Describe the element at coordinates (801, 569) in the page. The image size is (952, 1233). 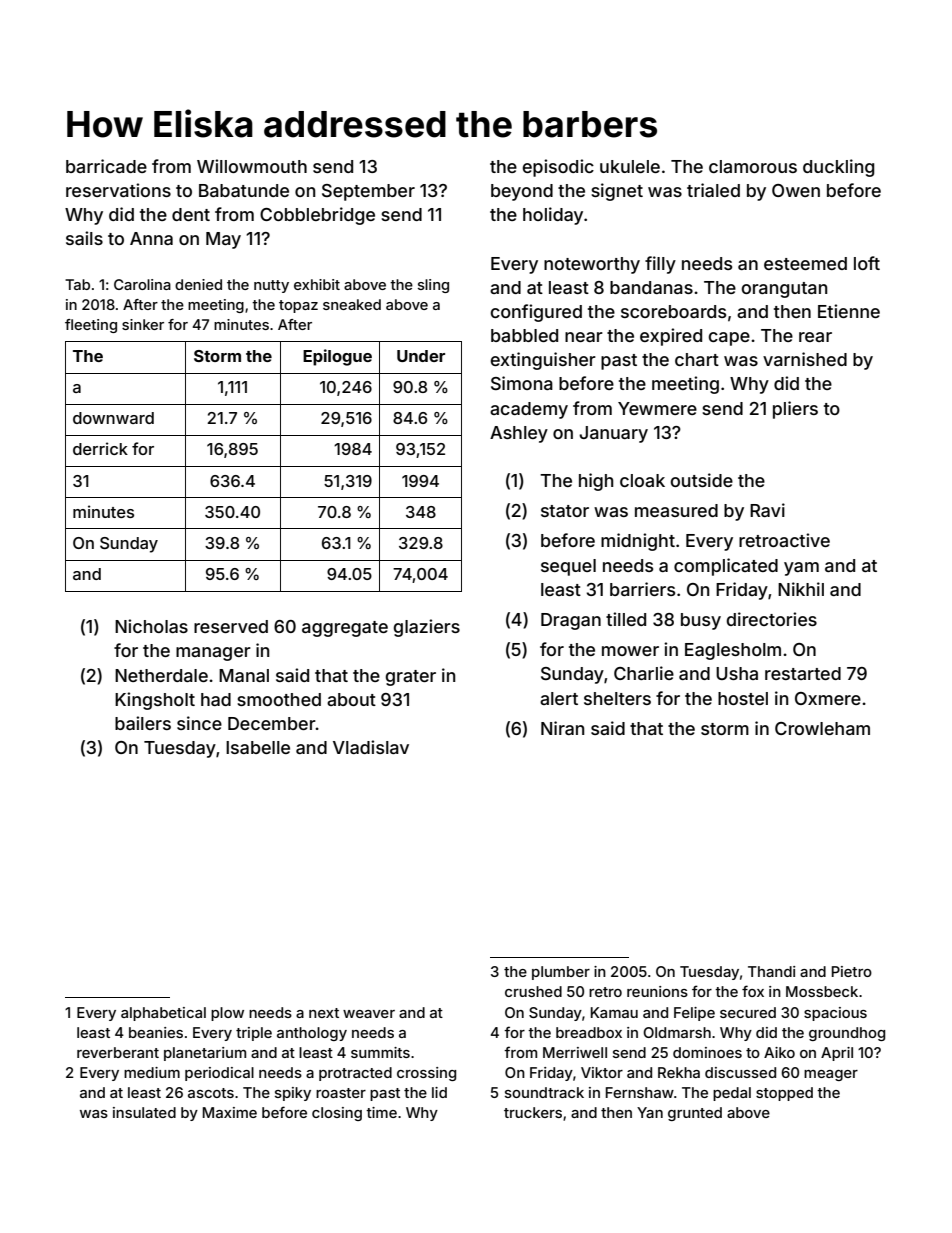
I see `yam` at that location.
